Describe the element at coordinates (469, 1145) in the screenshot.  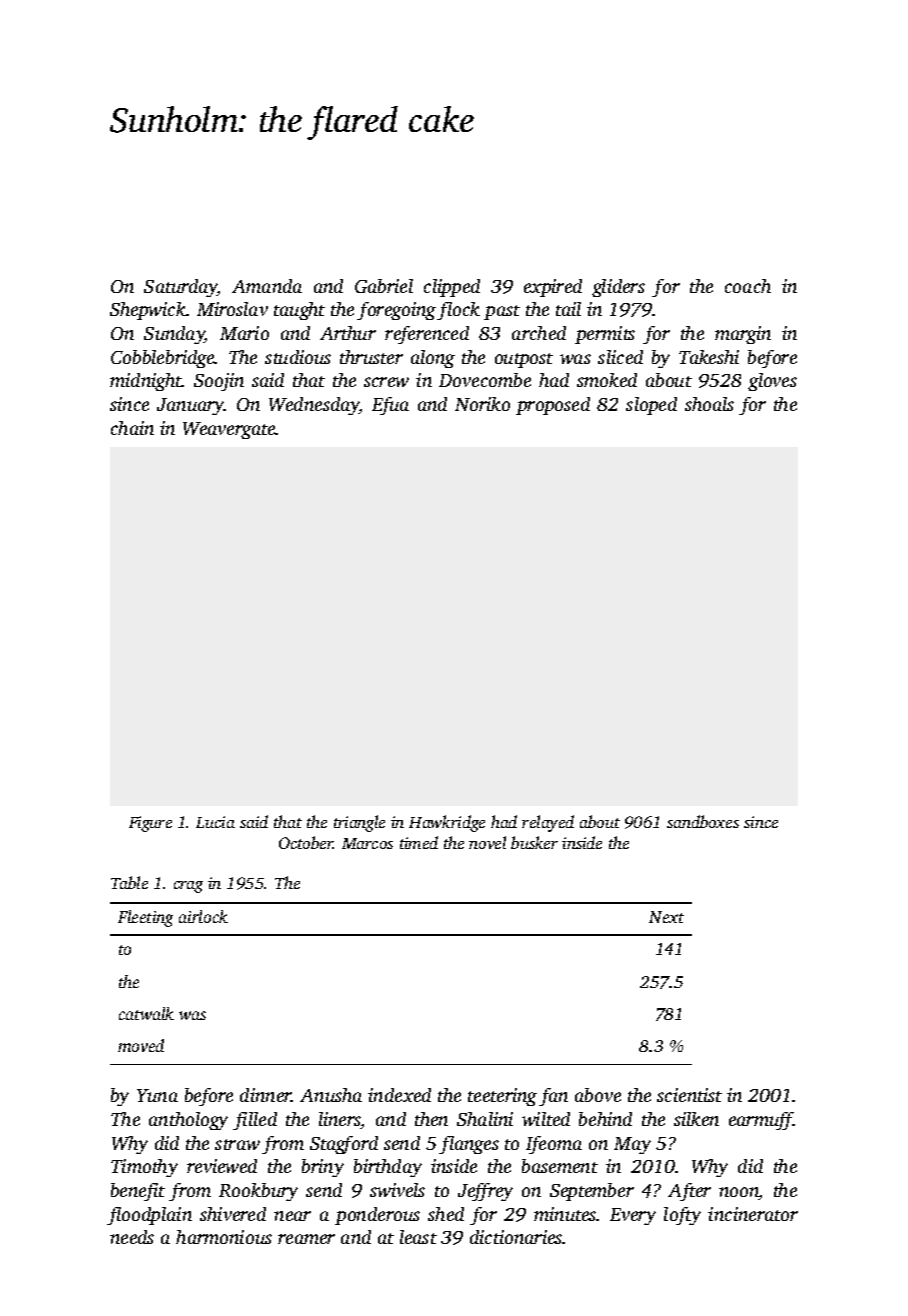
I see `flanges` at that location.
